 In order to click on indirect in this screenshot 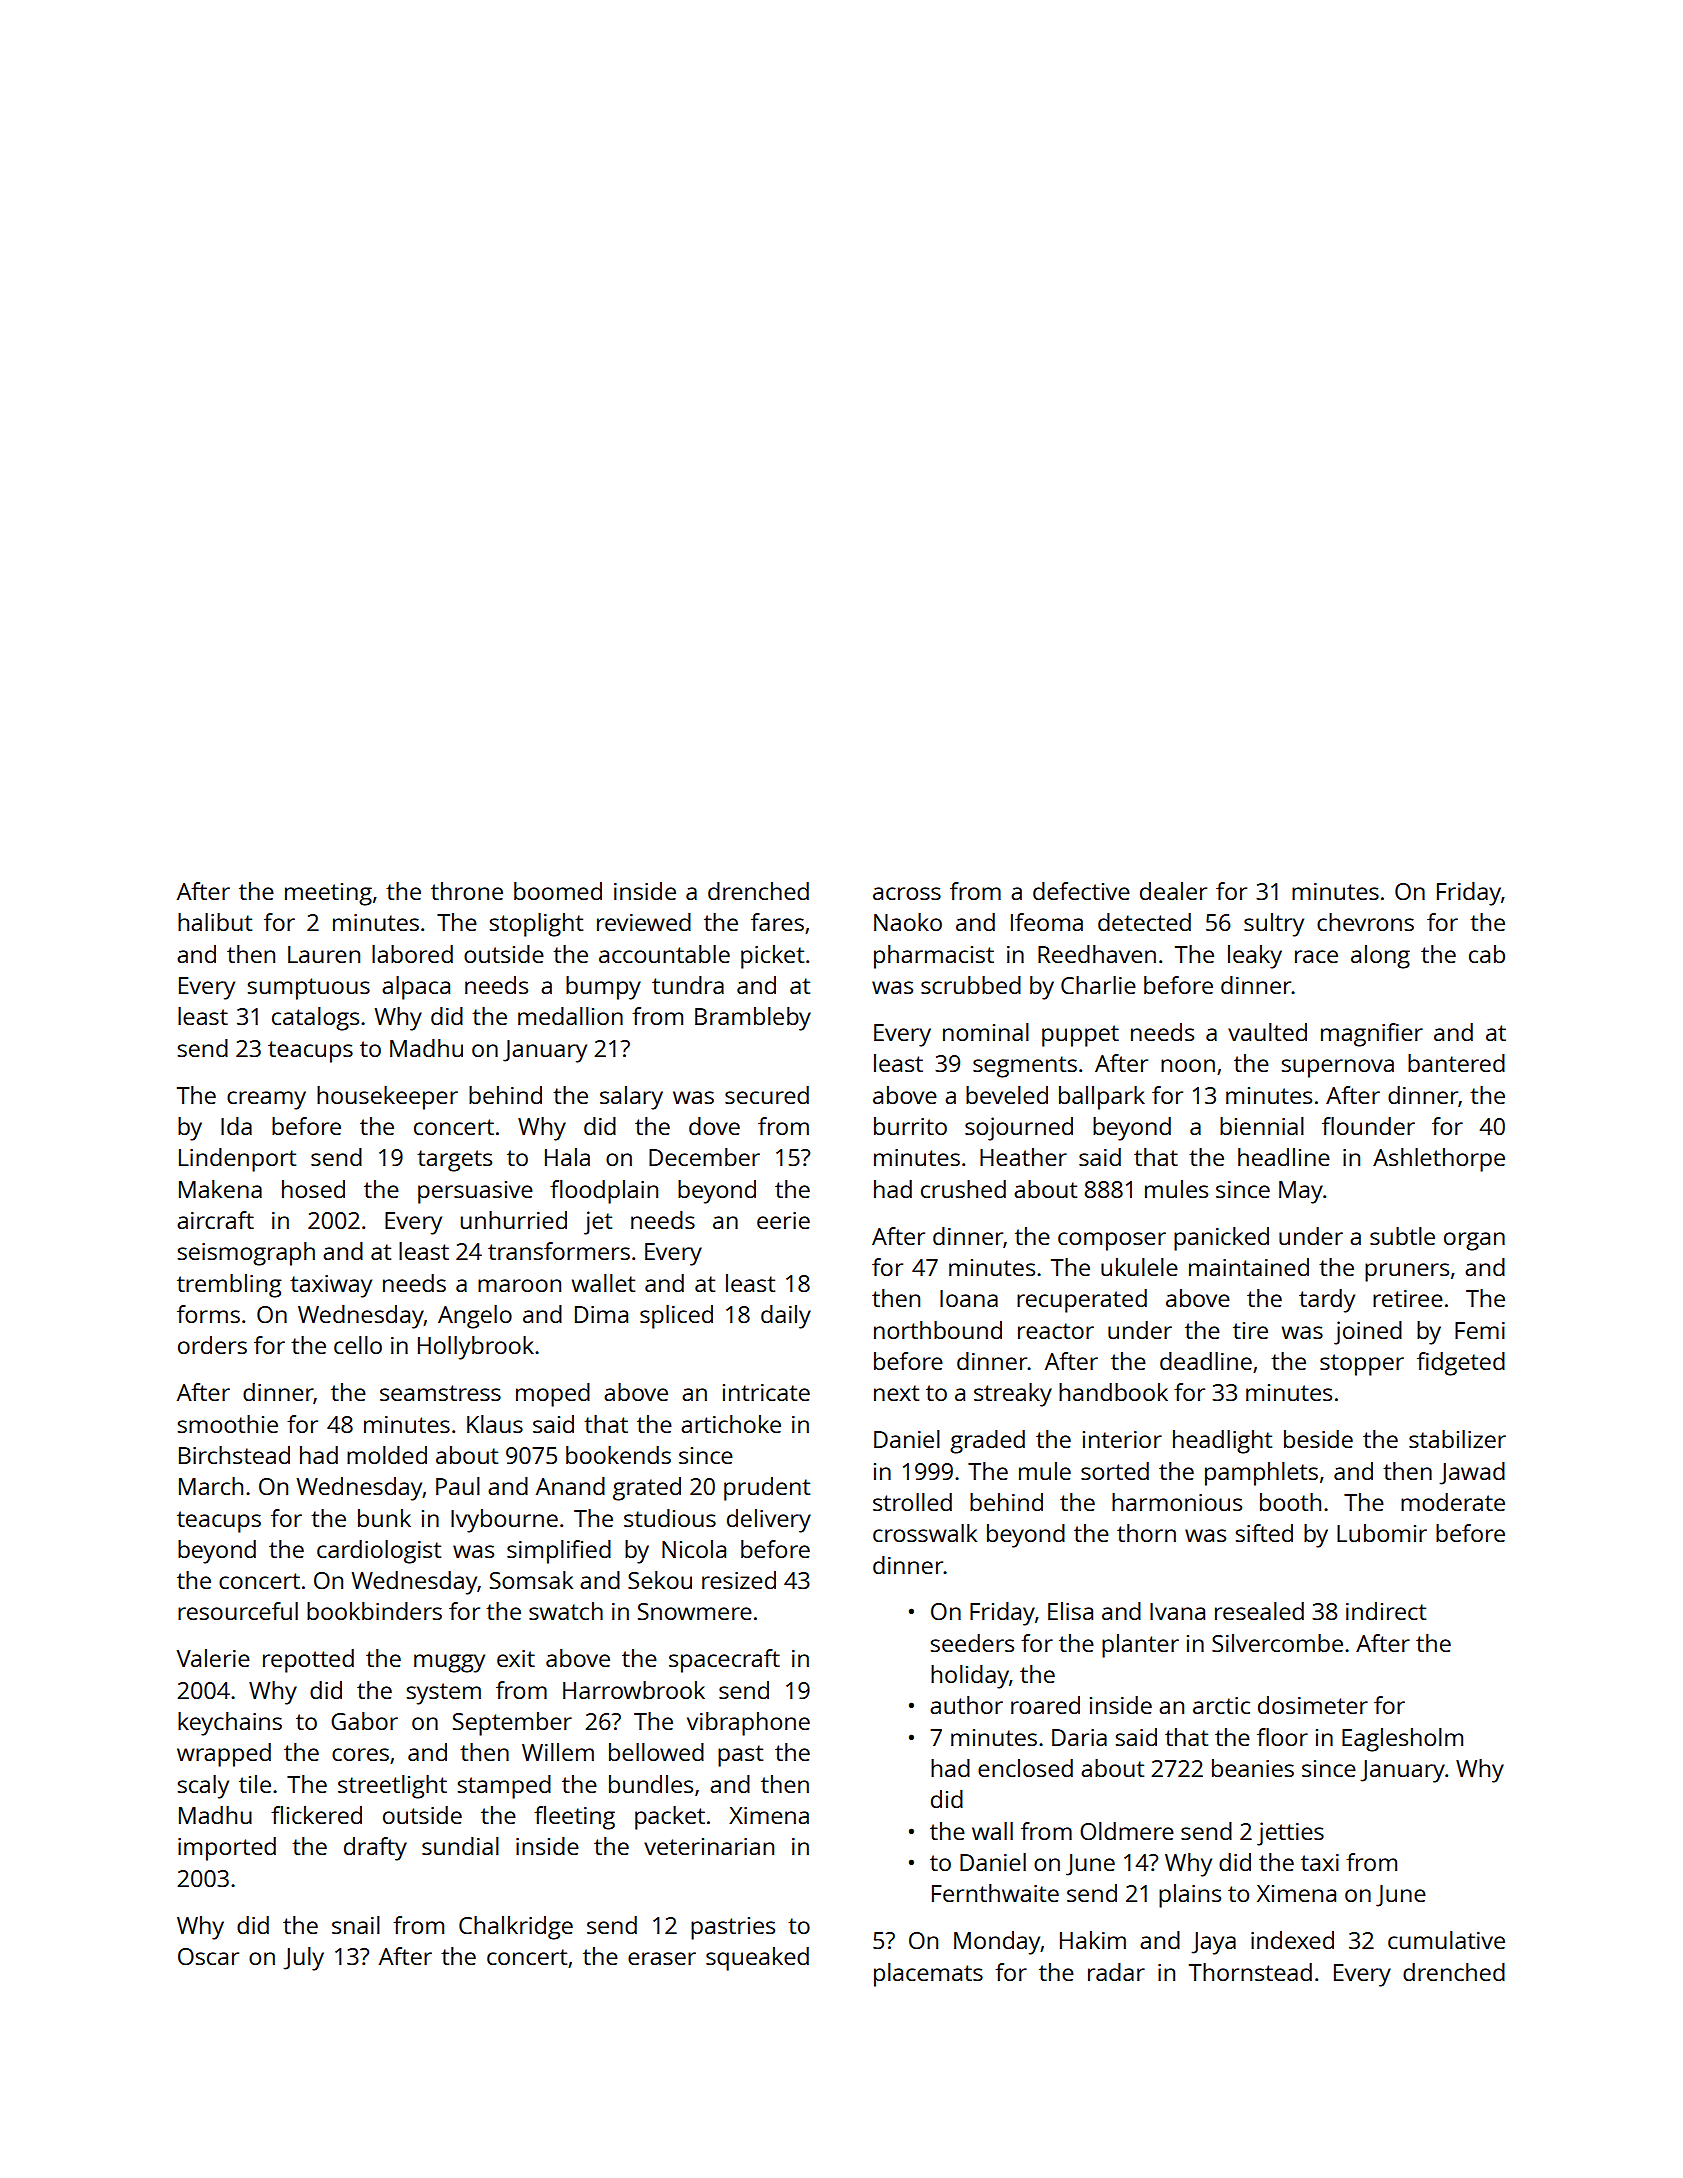, I will do `click(1386, 1611)`.
